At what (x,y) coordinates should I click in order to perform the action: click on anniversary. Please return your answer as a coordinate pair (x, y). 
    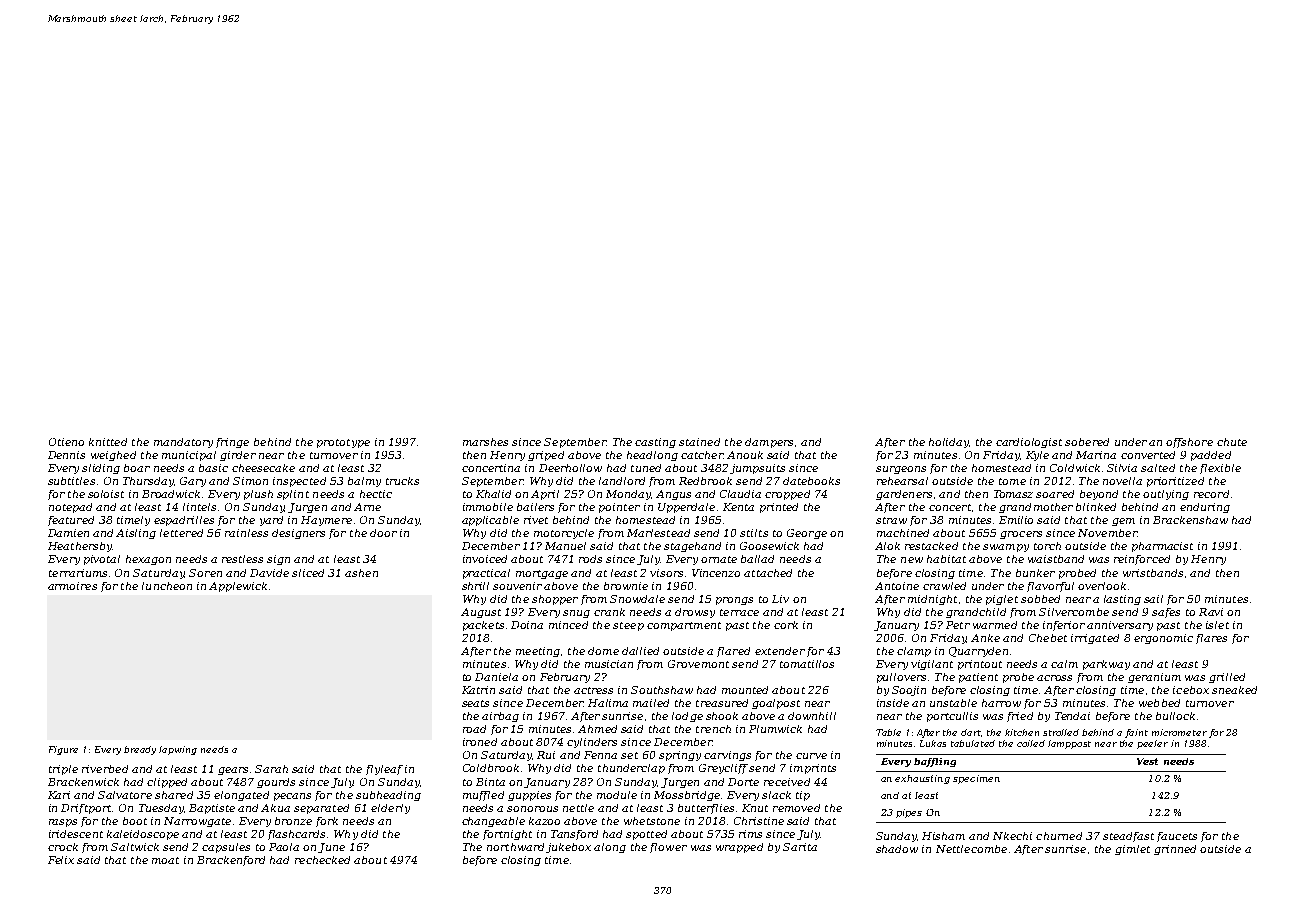
    Looking at the image, I should click on (1120, 626).
